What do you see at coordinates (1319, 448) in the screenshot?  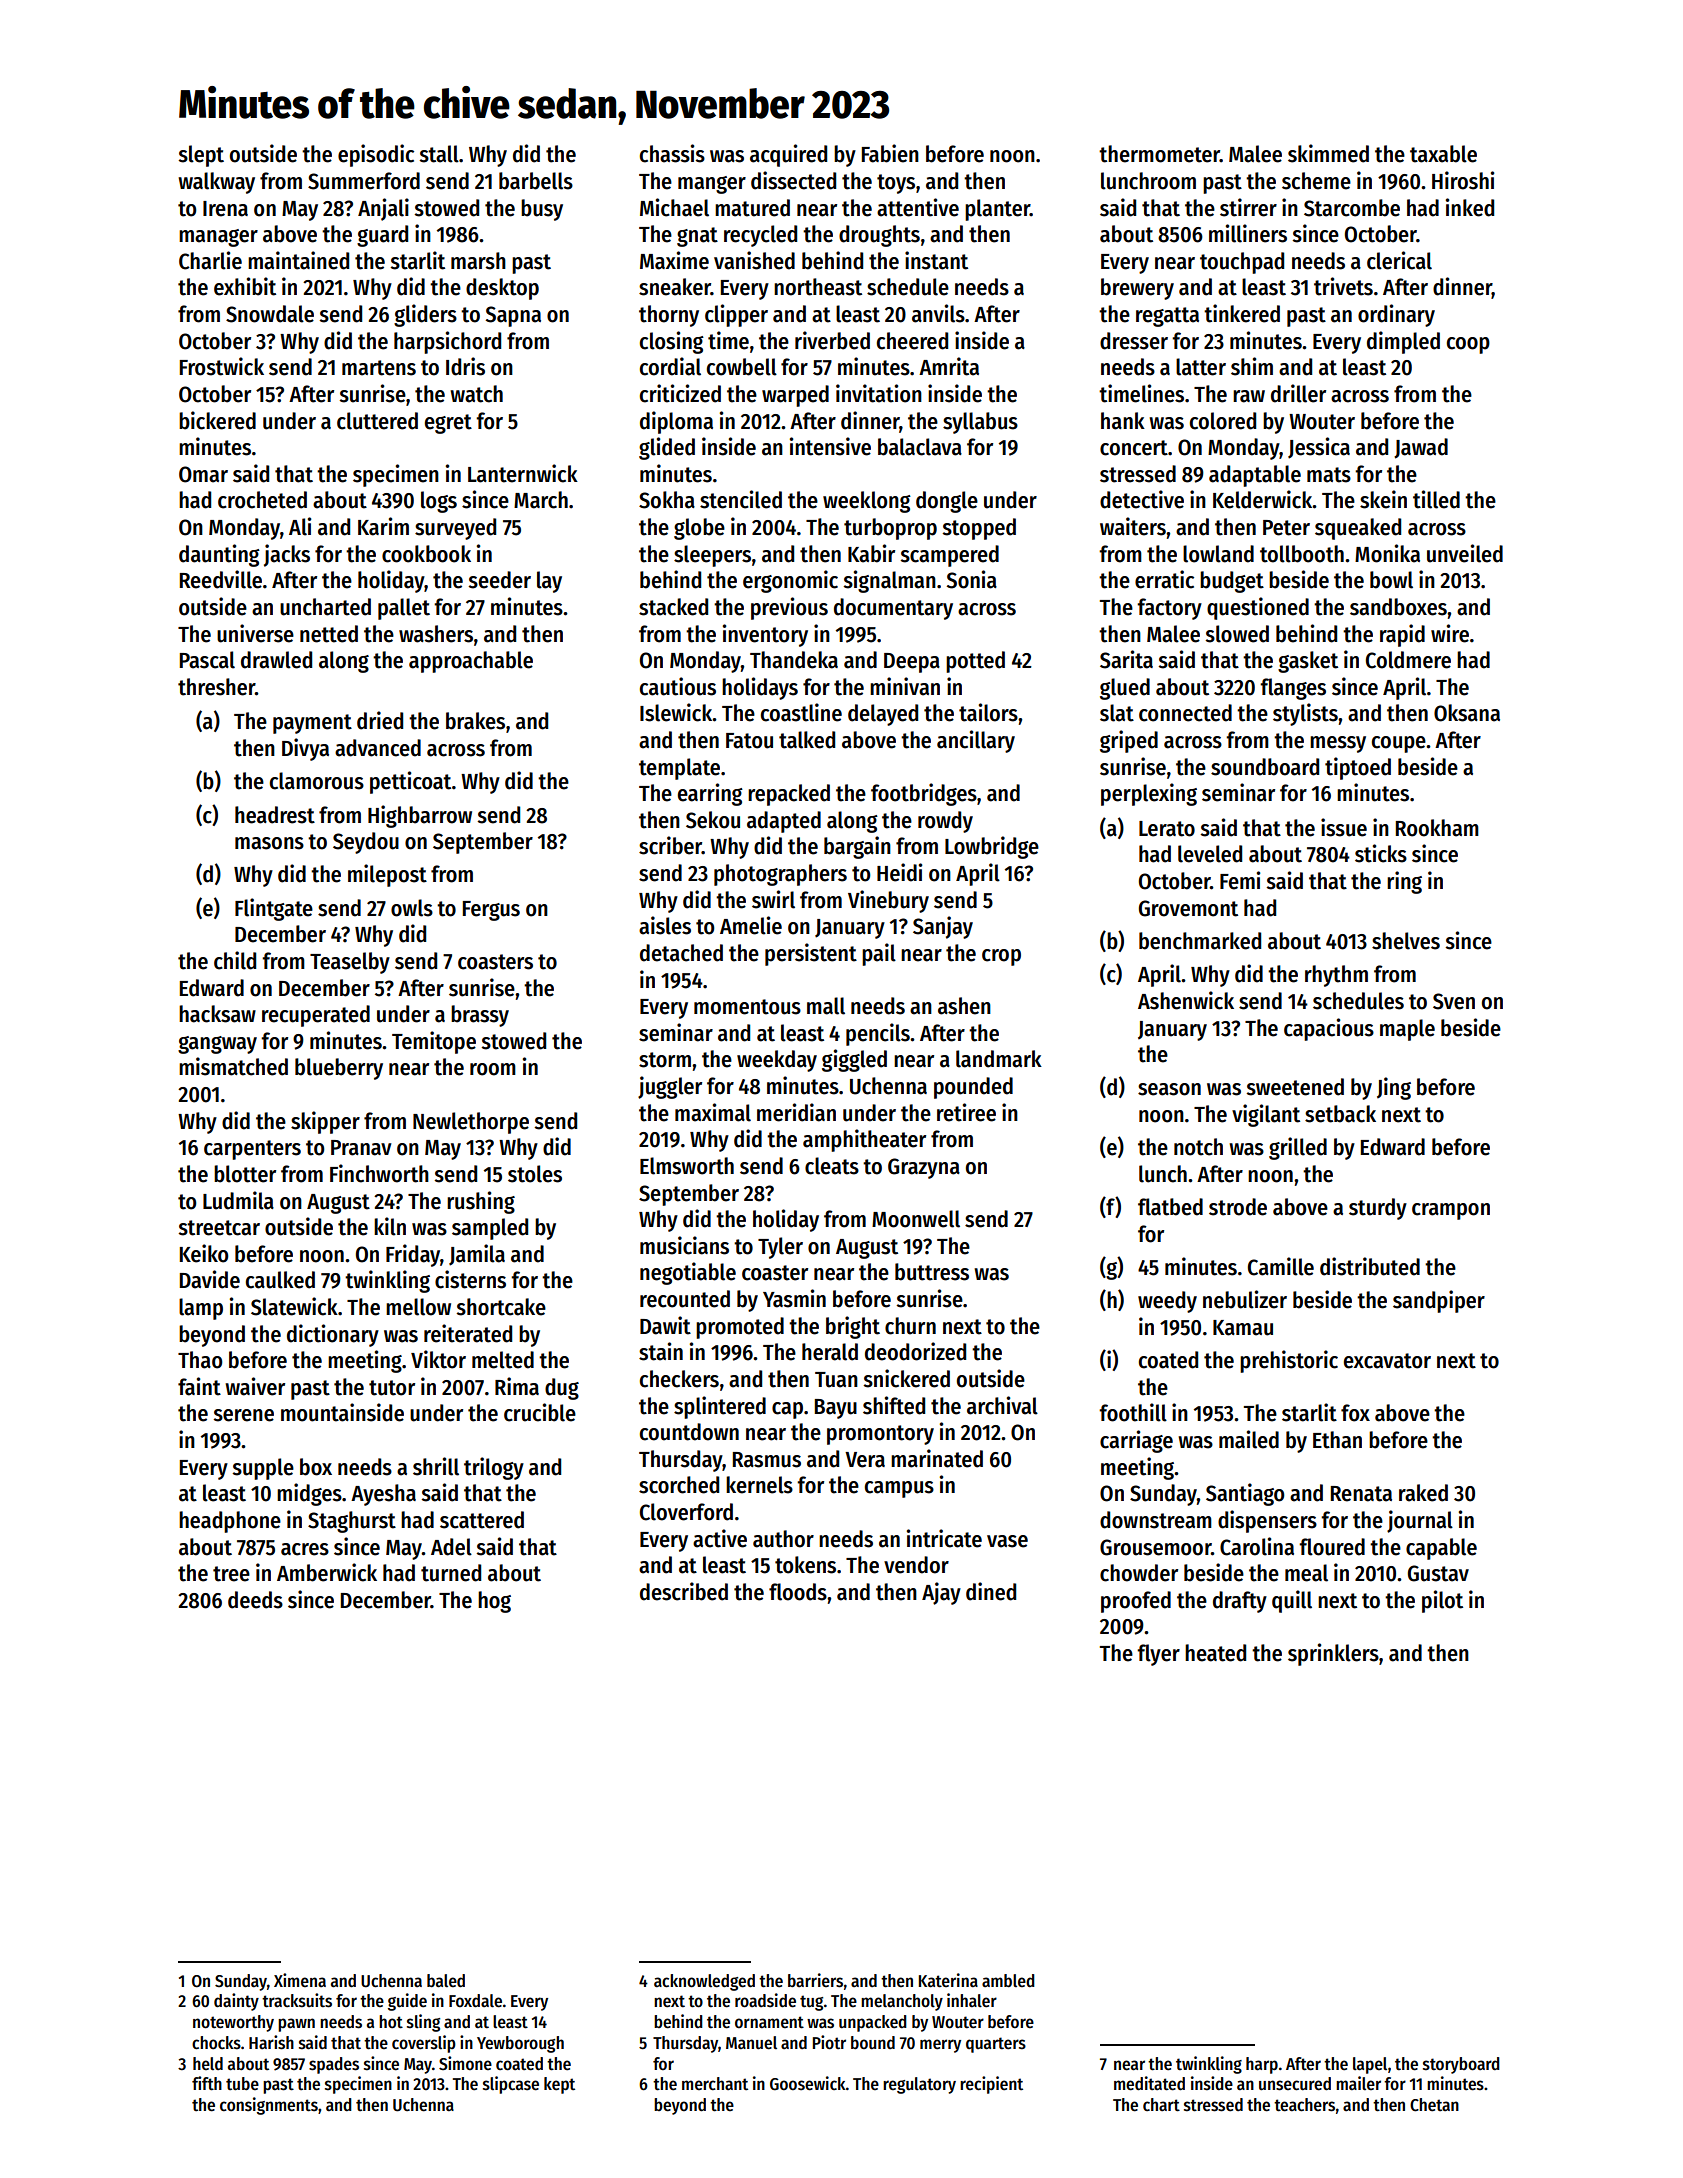 I see `Jessica` at bounding box center [1319, 448].
